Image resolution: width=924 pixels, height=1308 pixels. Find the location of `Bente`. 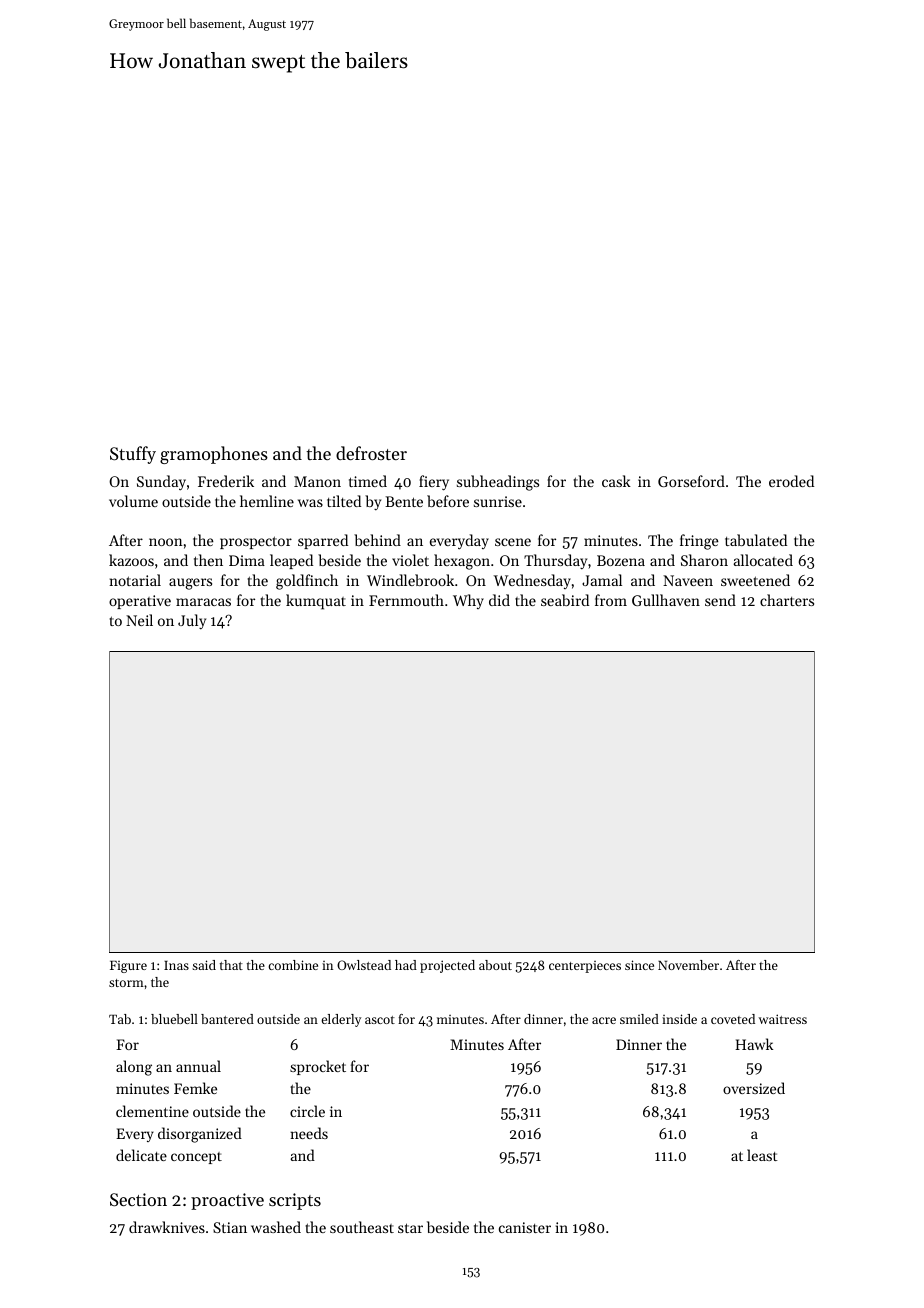

Bente is located at coordinates (404, 501).
